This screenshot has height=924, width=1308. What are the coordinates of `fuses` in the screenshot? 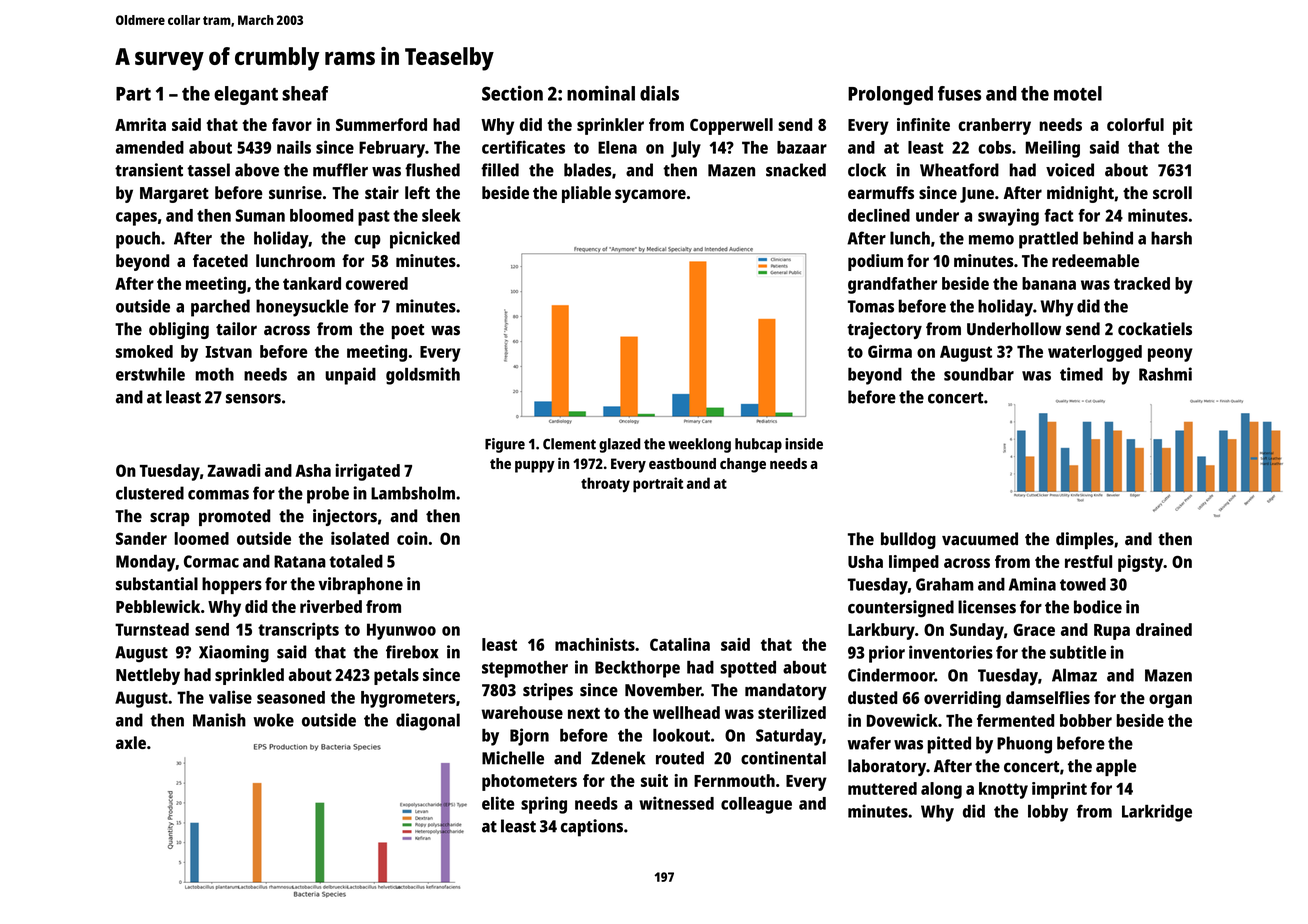 It's located at (959, 93).
